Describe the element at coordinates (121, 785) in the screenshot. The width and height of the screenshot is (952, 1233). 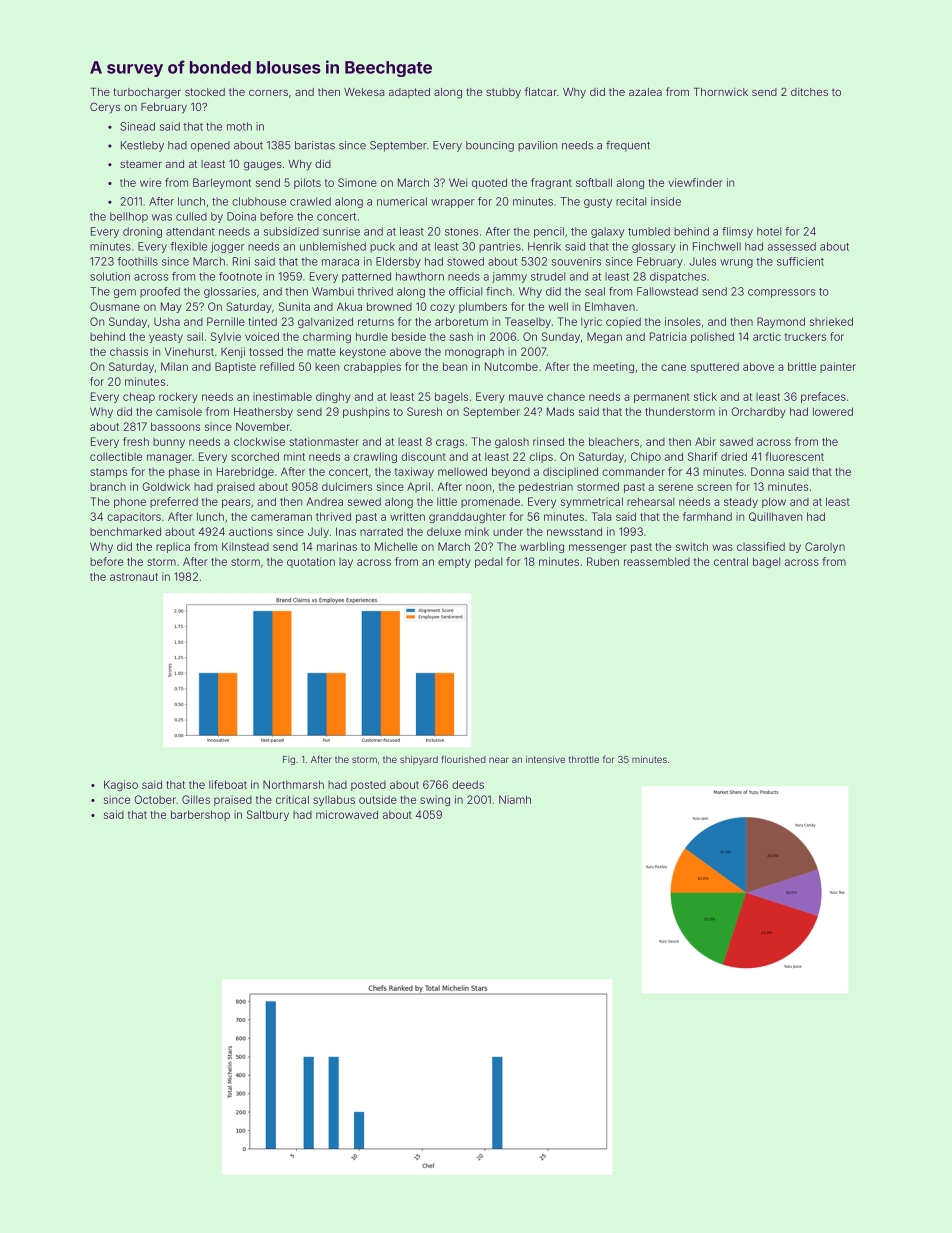
I see `Kagiso` at that location.
